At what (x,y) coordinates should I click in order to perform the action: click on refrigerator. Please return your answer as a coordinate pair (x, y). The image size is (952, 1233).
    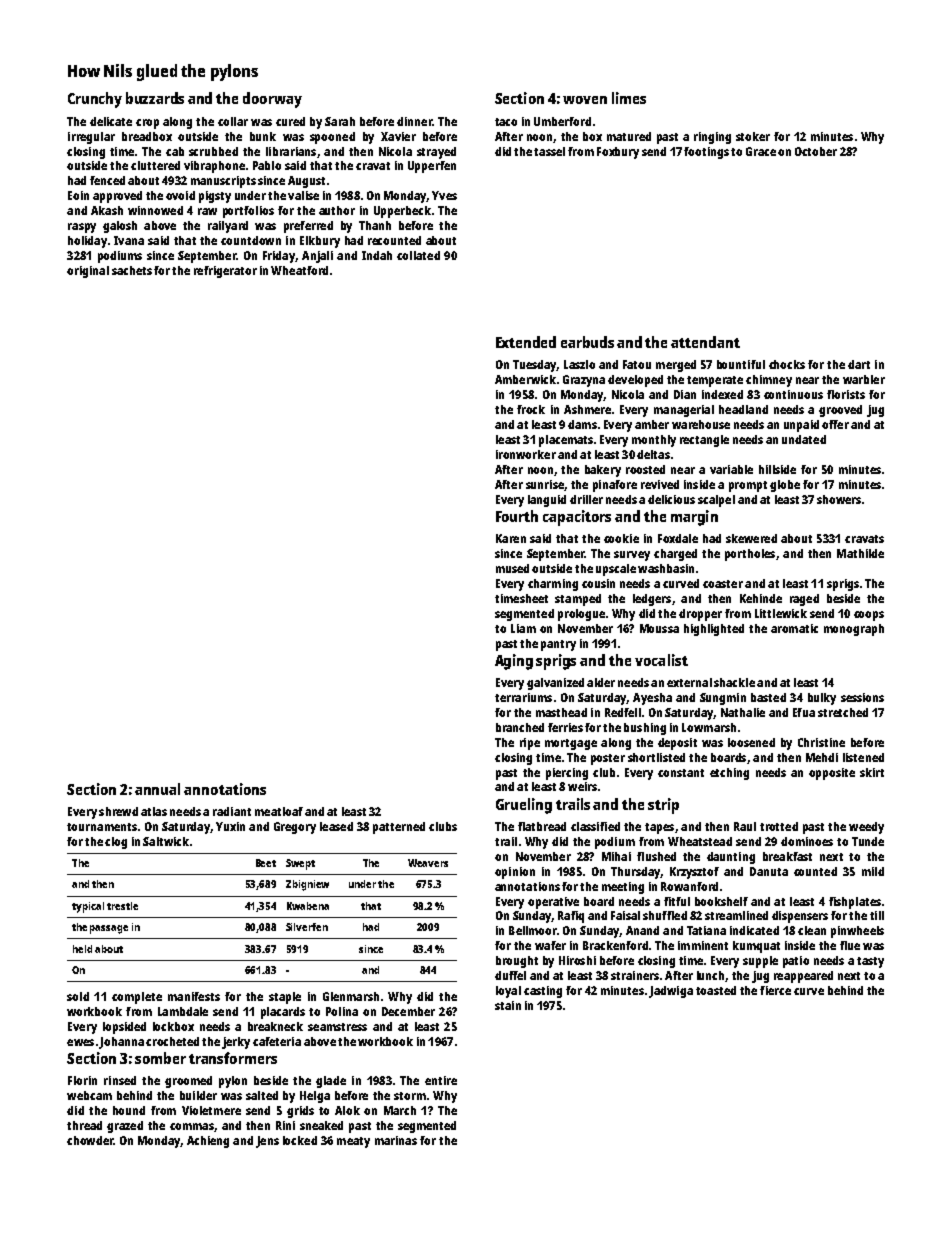
    Looking at the image, I should click on (225, 272).
